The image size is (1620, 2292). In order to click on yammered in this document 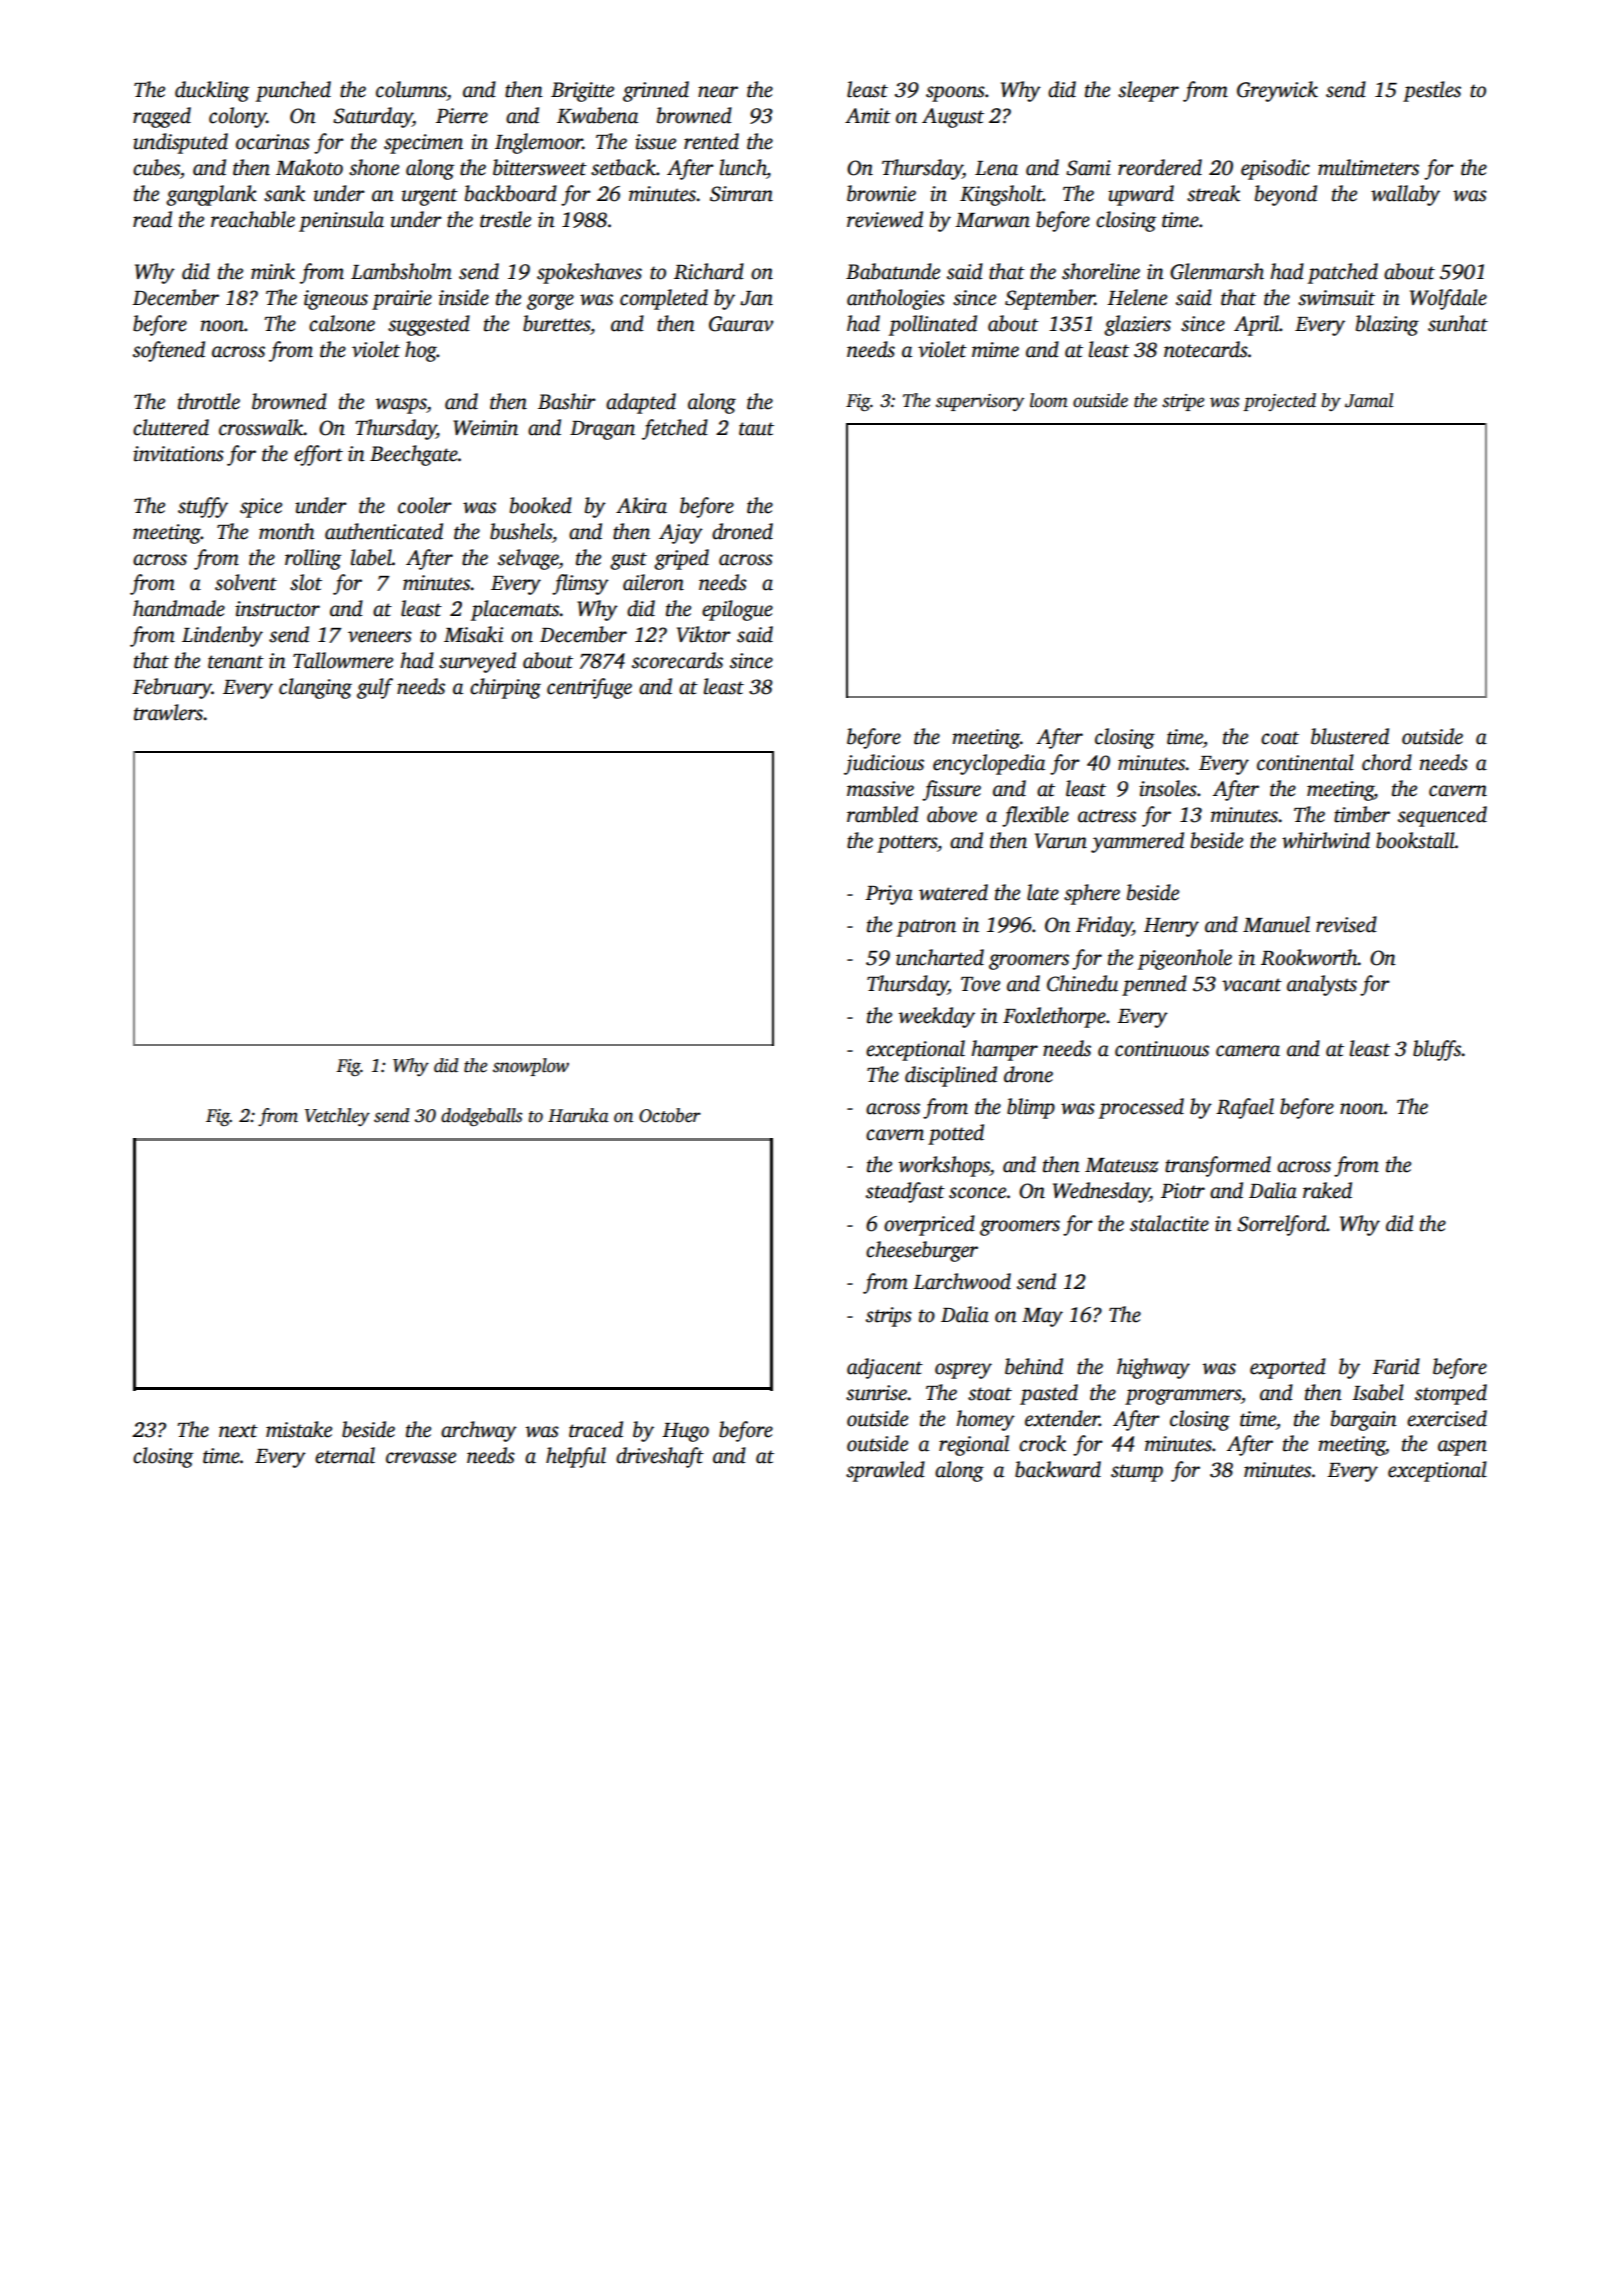, I will do `click(1137, 842)`.
